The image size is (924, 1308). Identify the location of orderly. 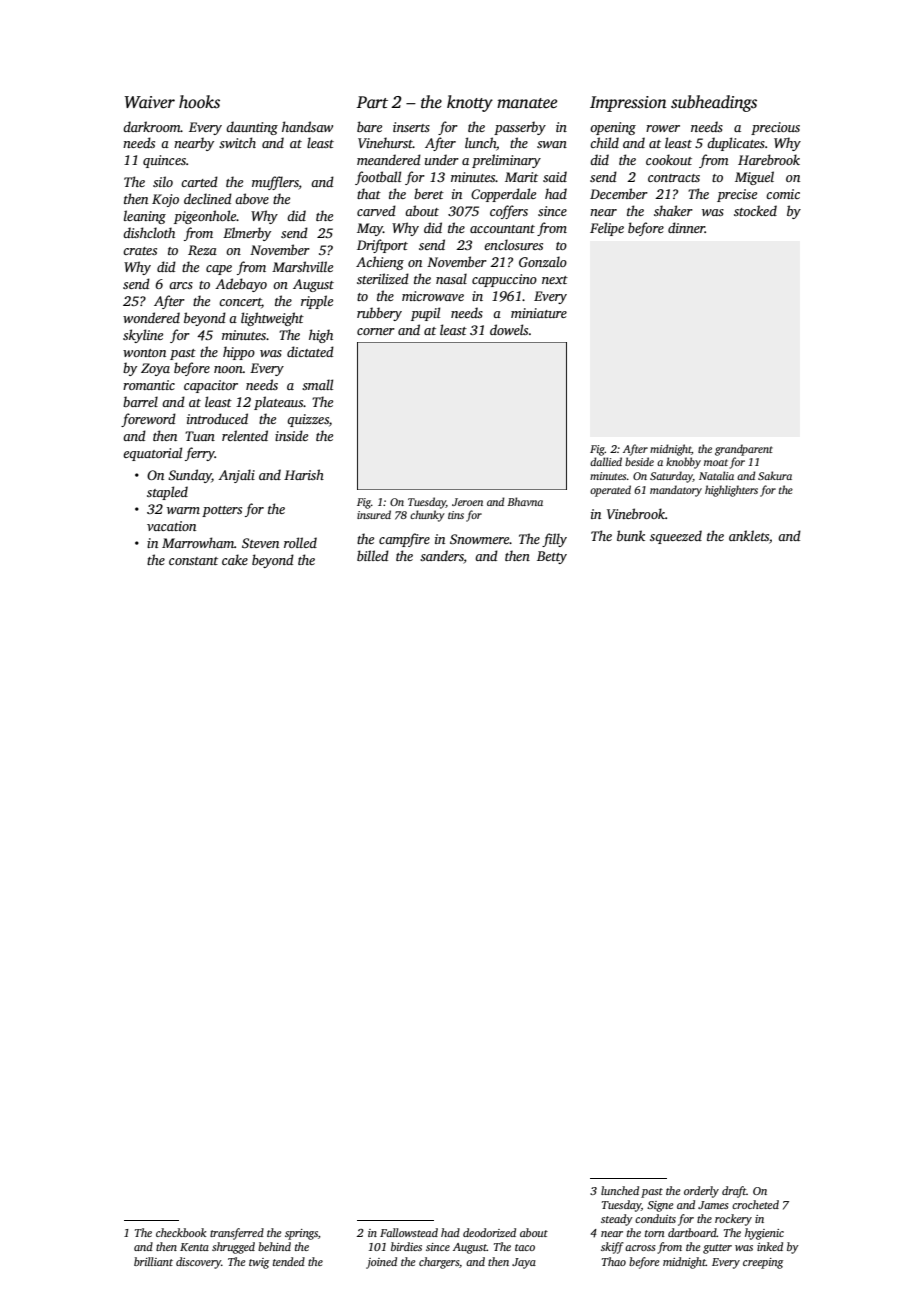
(701, 1192).
